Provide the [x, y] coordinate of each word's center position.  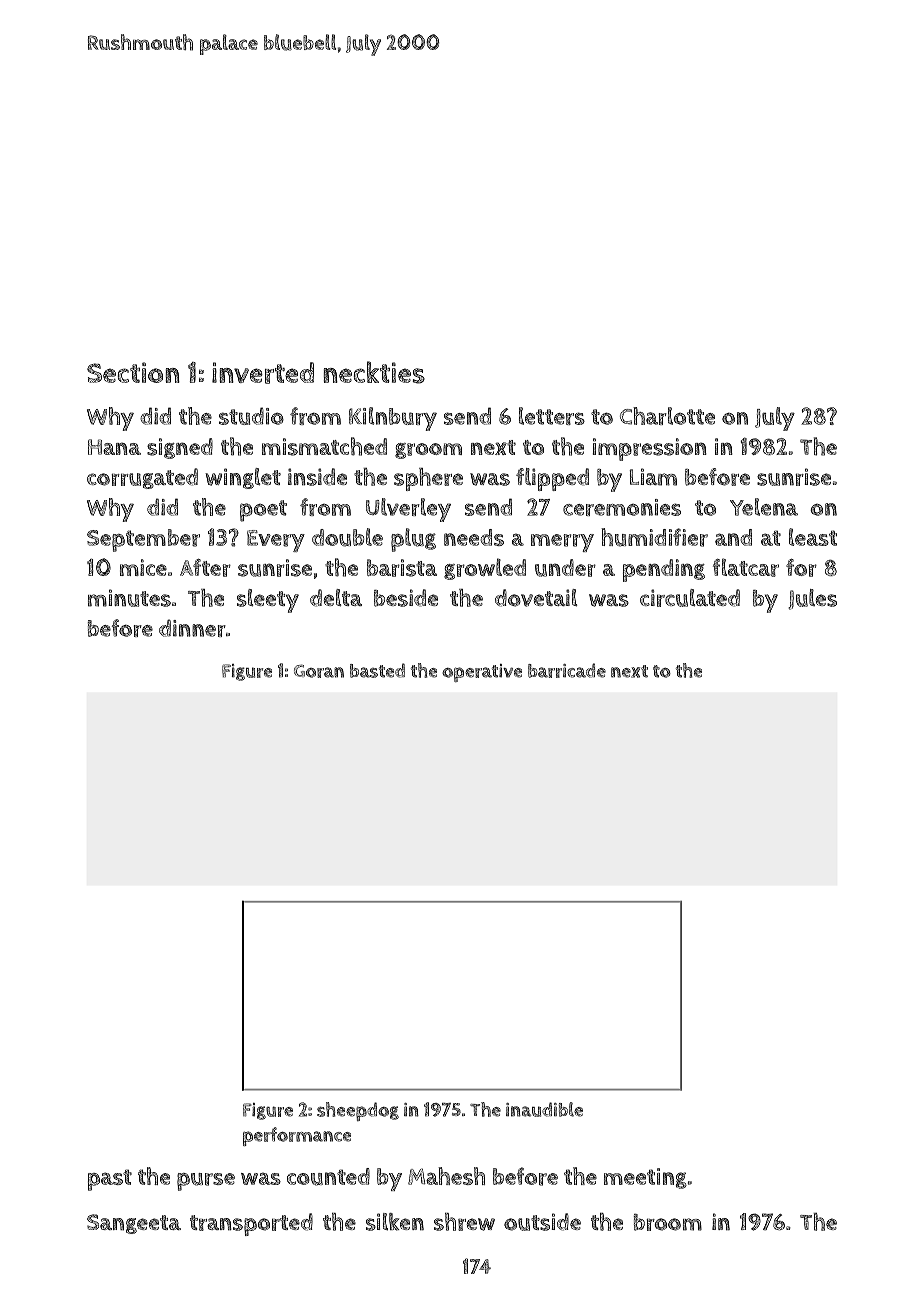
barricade [567, 670]
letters [552, 416]
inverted [263, 373]
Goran [319, 671]
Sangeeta [134, 1224]
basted [377, 670]
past [110, 1180]
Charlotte [667, 416]
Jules [812, 599]
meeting [645, 1178]
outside [542, 1222]
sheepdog [358, 1111]
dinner [192, 628]
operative [482, 673]
